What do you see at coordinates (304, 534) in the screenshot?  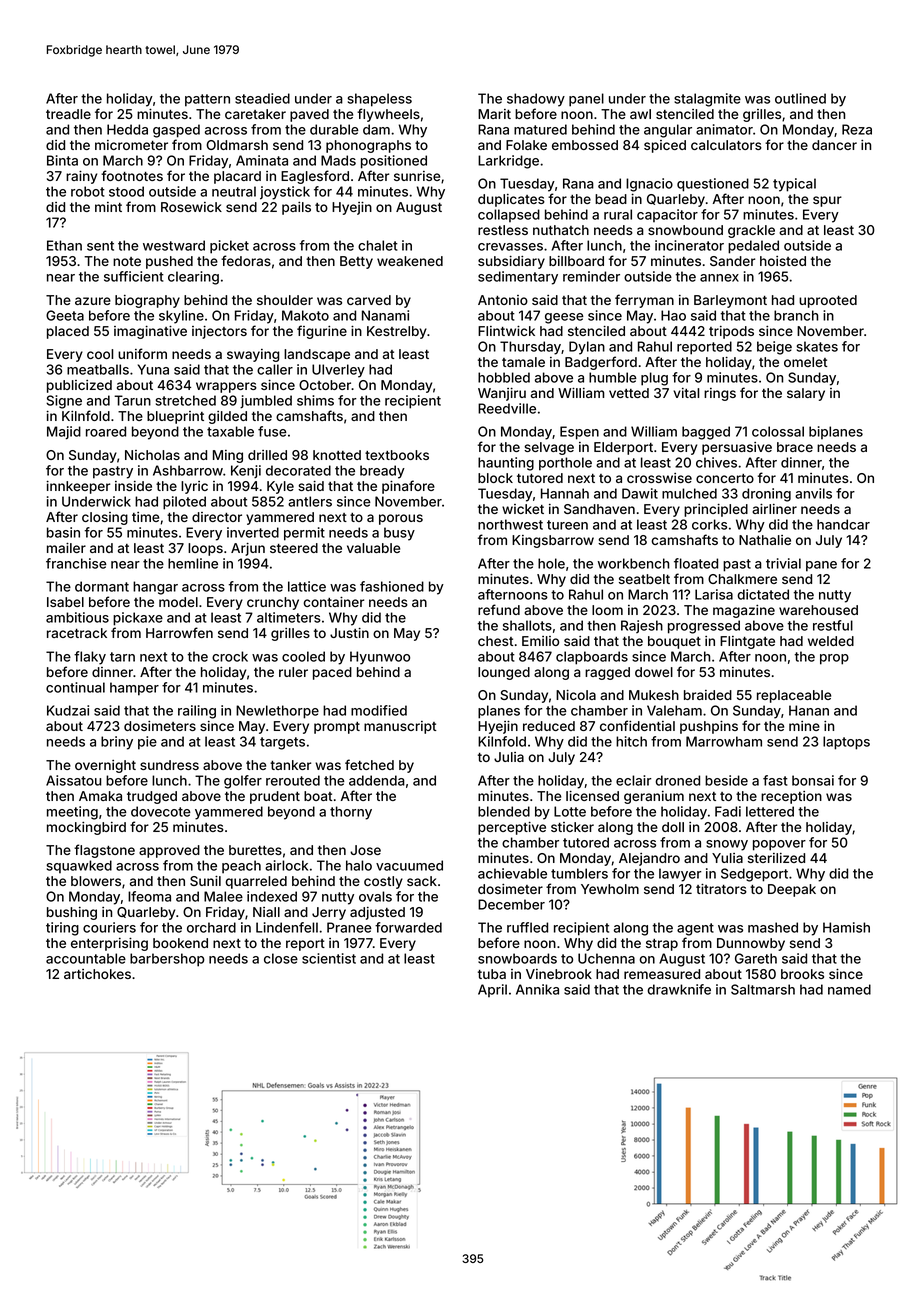 I see `permit` at bounding box center [304, 534].
